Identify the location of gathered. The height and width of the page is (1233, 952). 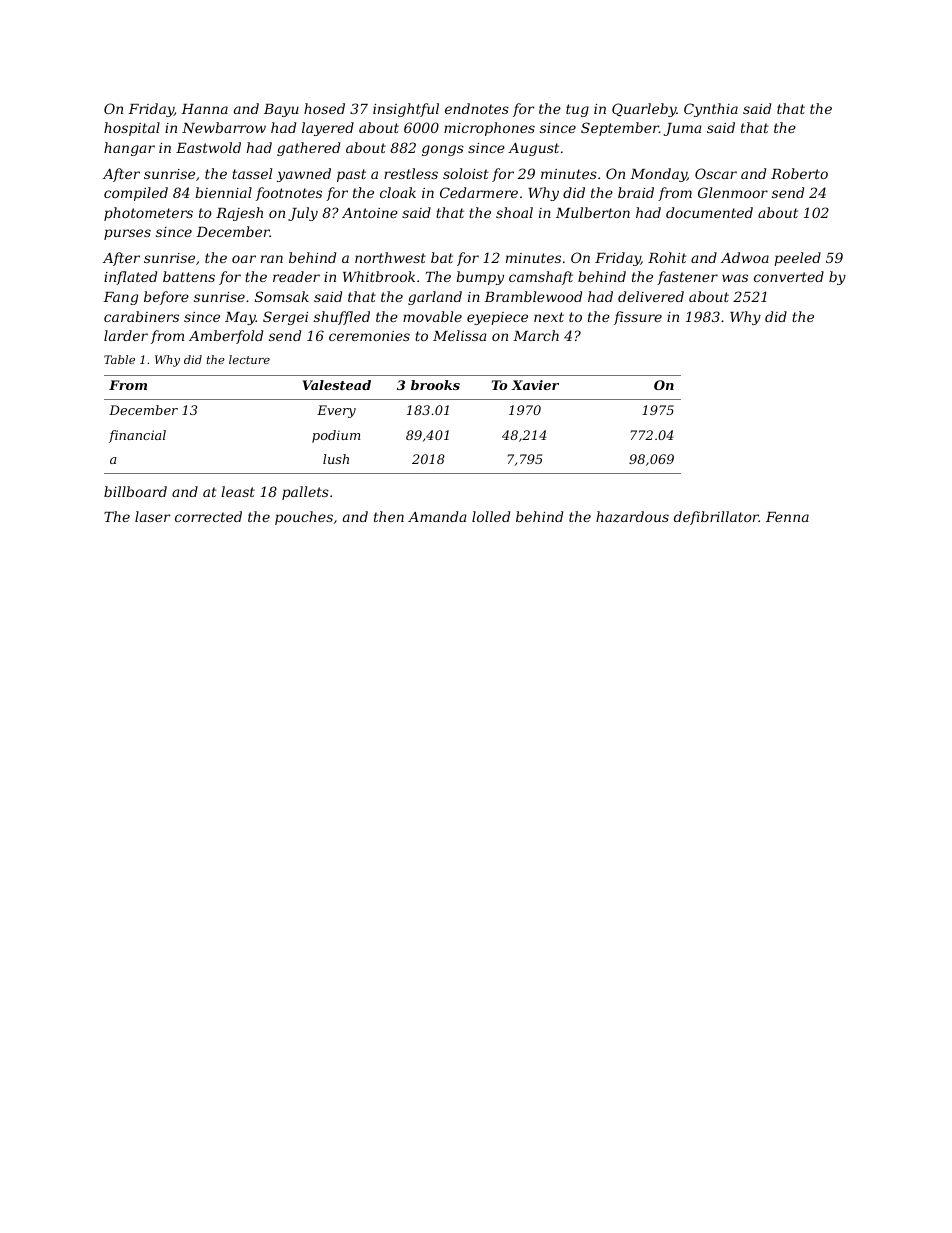
(308, 149).
